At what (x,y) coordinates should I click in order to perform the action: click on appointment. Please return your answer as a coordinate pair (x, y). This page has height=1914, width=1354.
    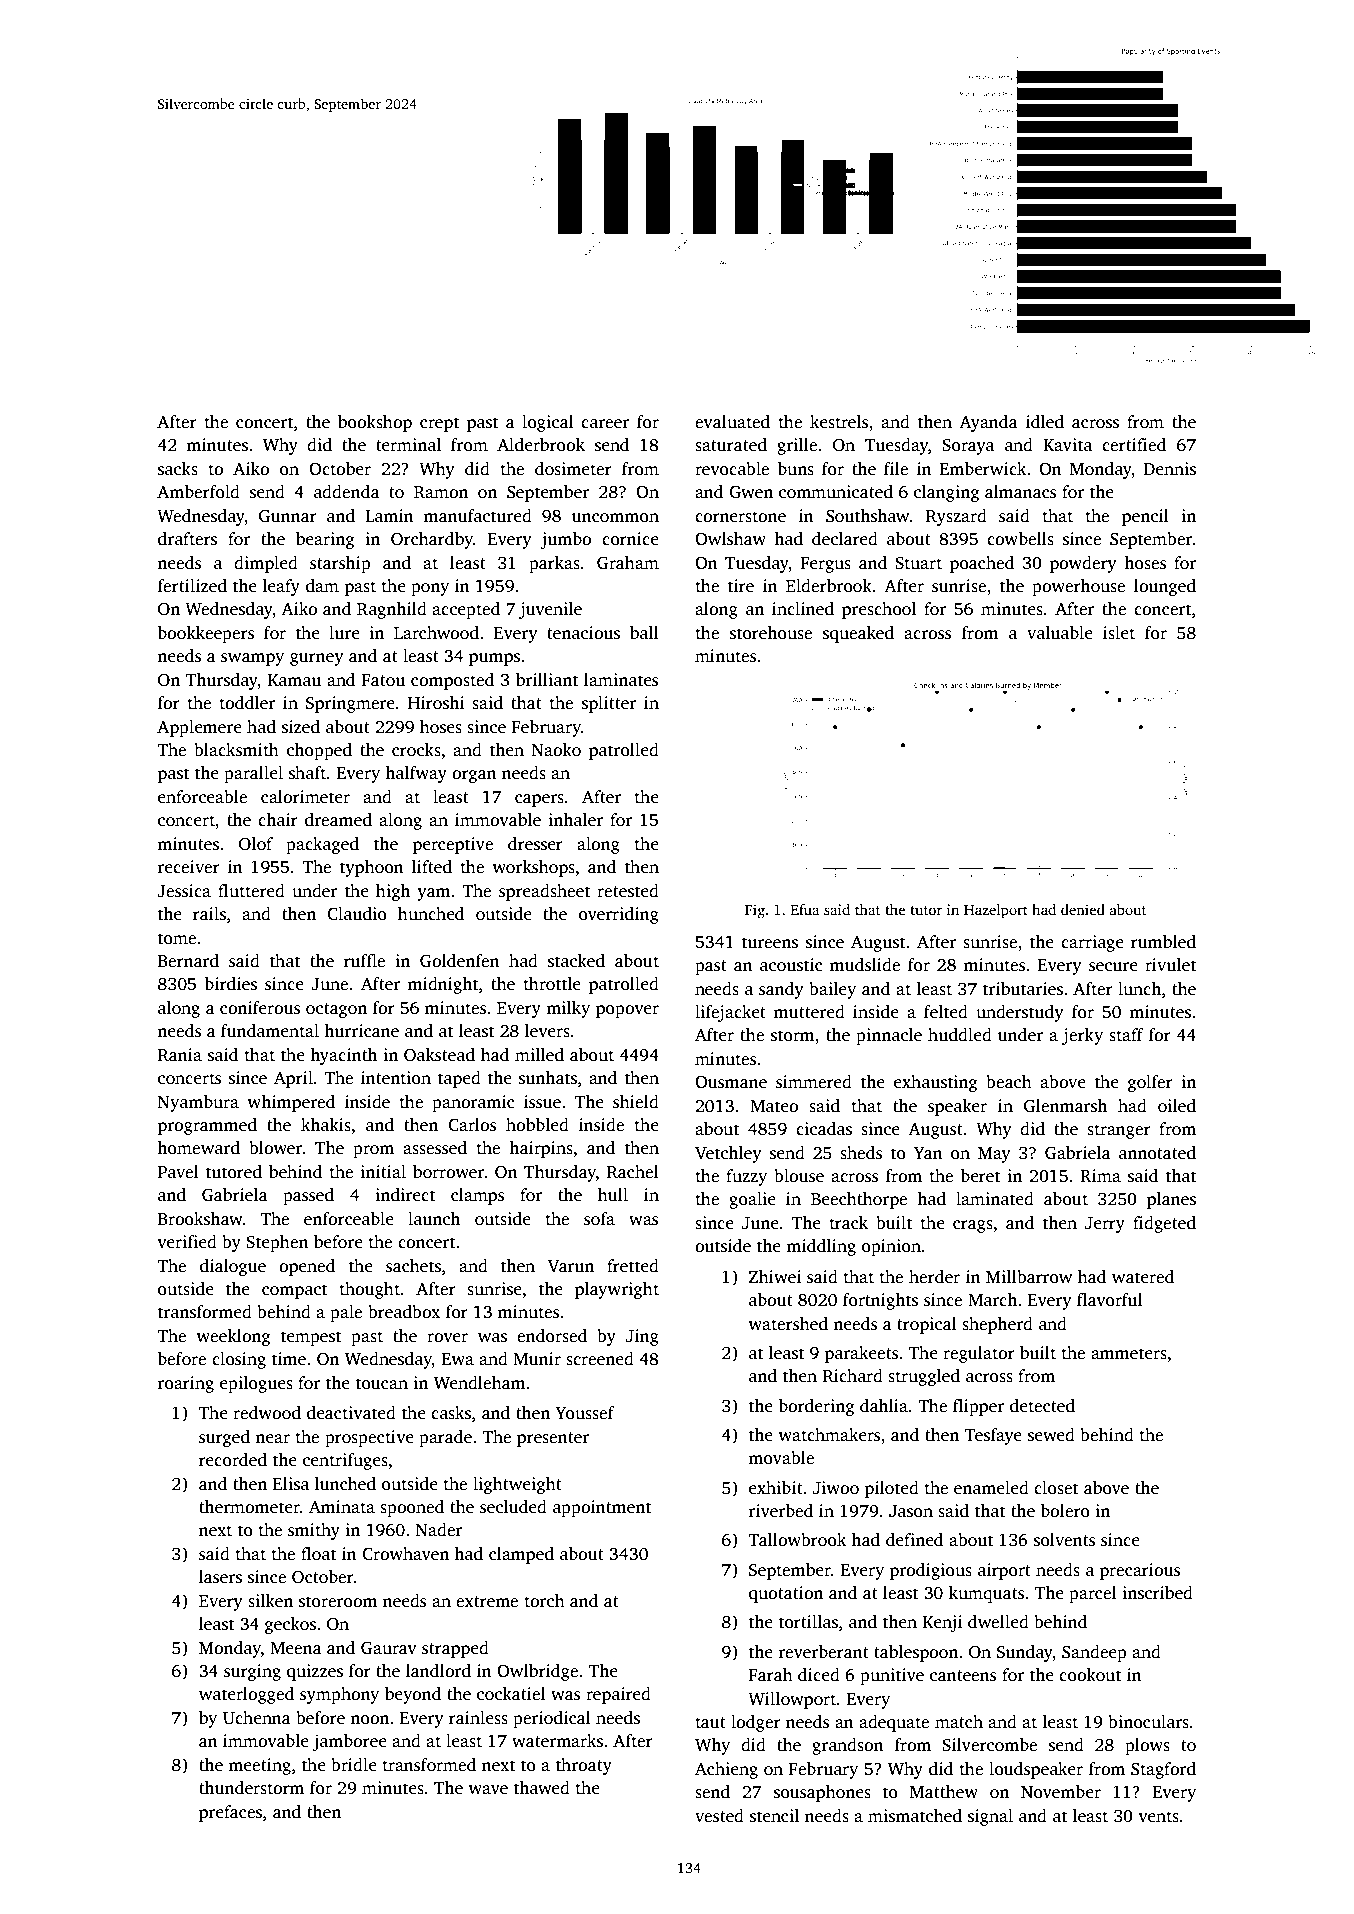
    Looking at the image, I should click on (602, 1508).
